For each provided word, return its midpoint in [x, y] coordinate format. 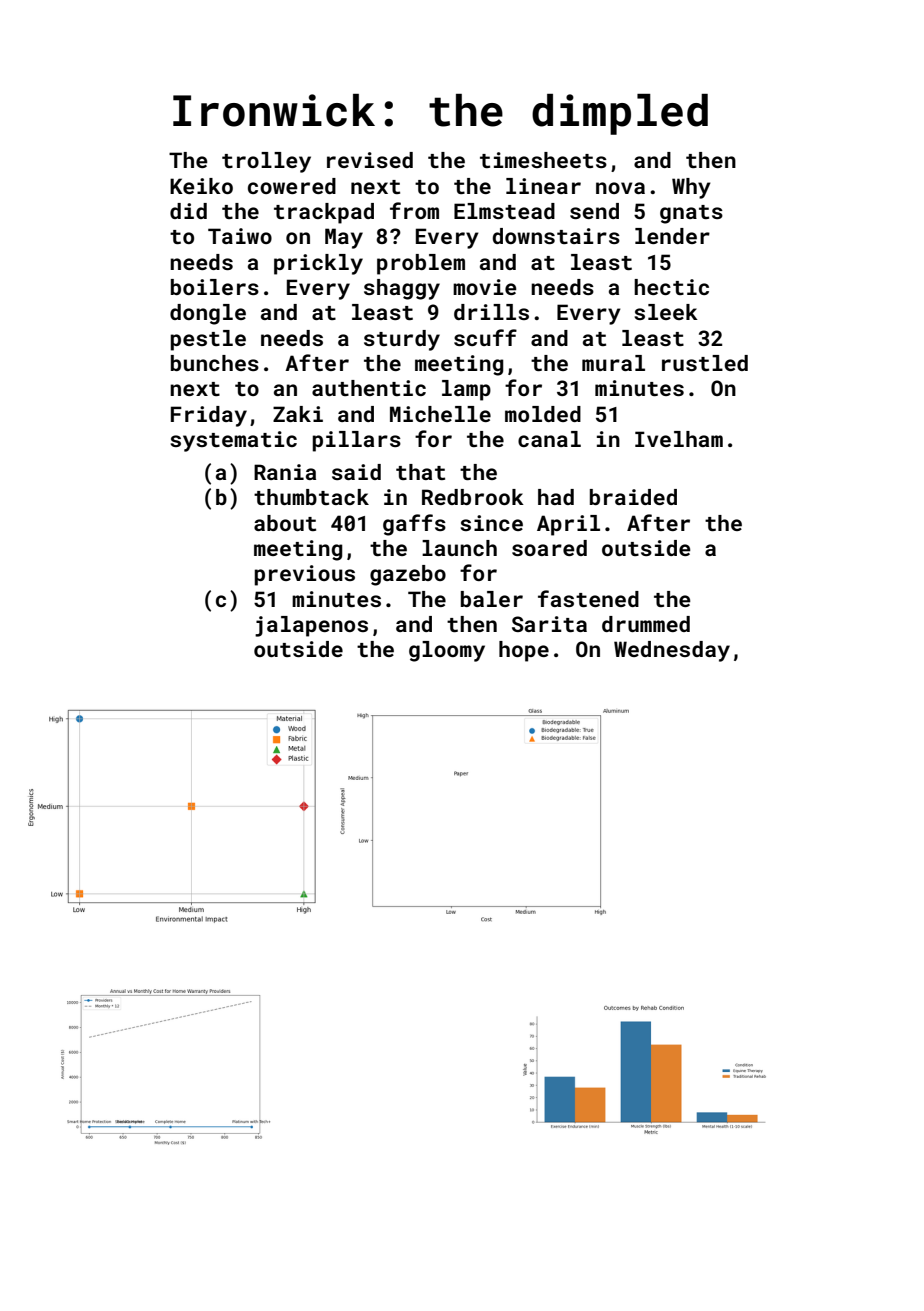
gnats [691, 214]
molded [543, 414]
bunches [215, 363]
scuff [485, 337]
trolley [266, 162]
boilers [215, 287]
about [285, 523]
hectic [671, 287]
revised [370, 160]
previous [304, 575]
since [491, 523]
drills [491, 312]
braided [633, 497]
